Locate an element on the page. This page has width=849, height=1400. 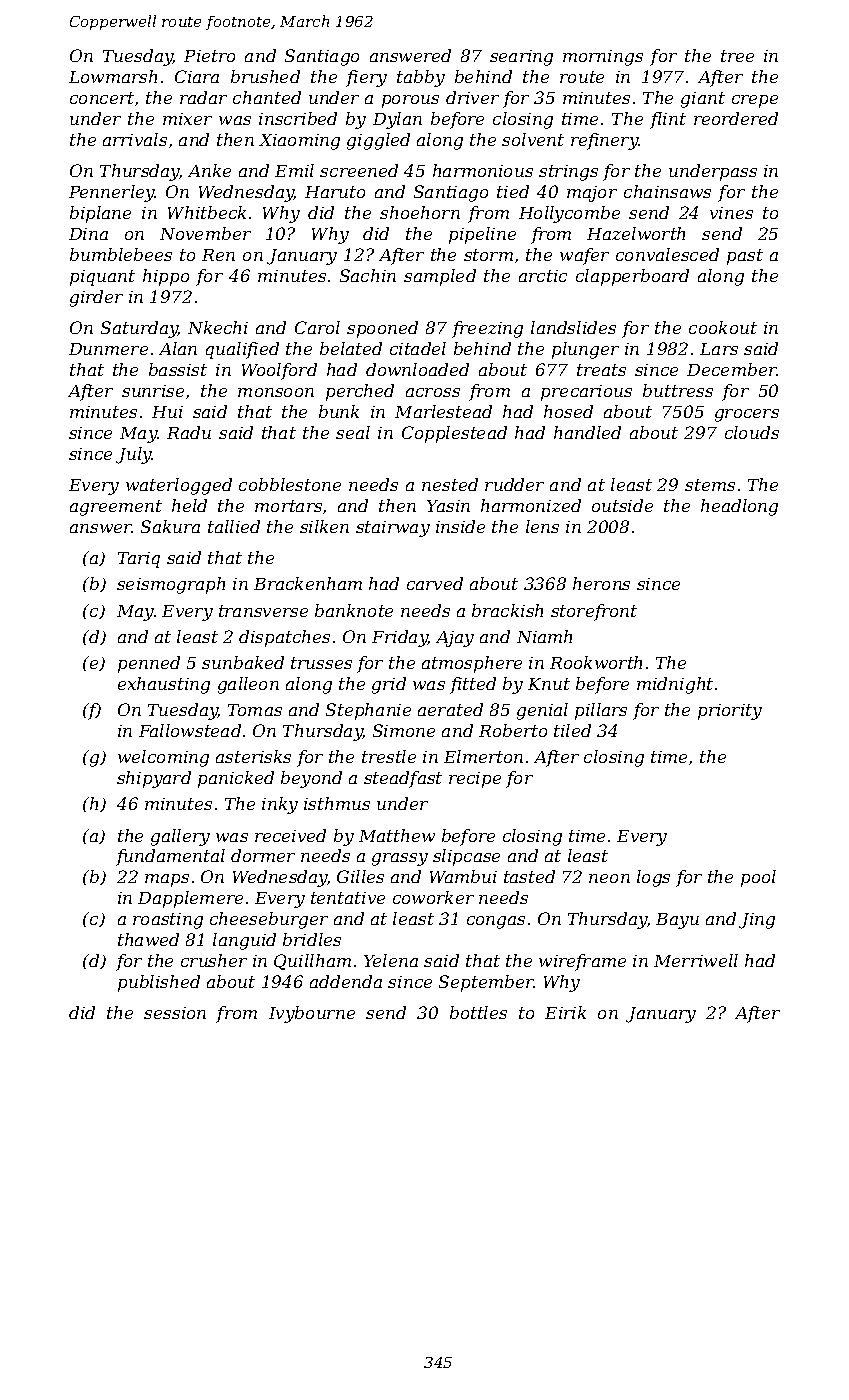
agreement is located at coordinates (116, 508).
